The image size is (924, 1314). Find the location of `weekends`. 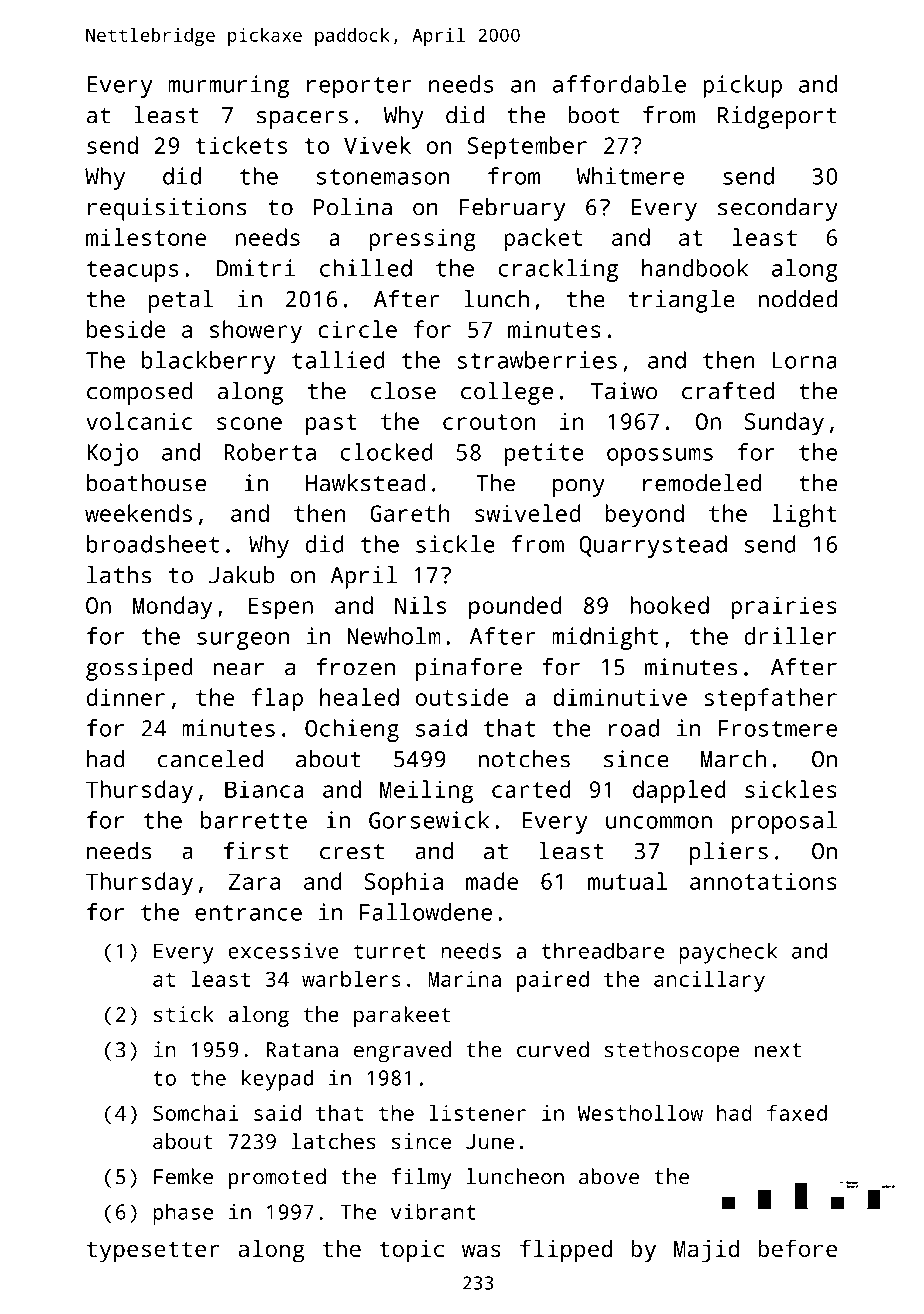

weekends is located at coordinates (138, 513).
